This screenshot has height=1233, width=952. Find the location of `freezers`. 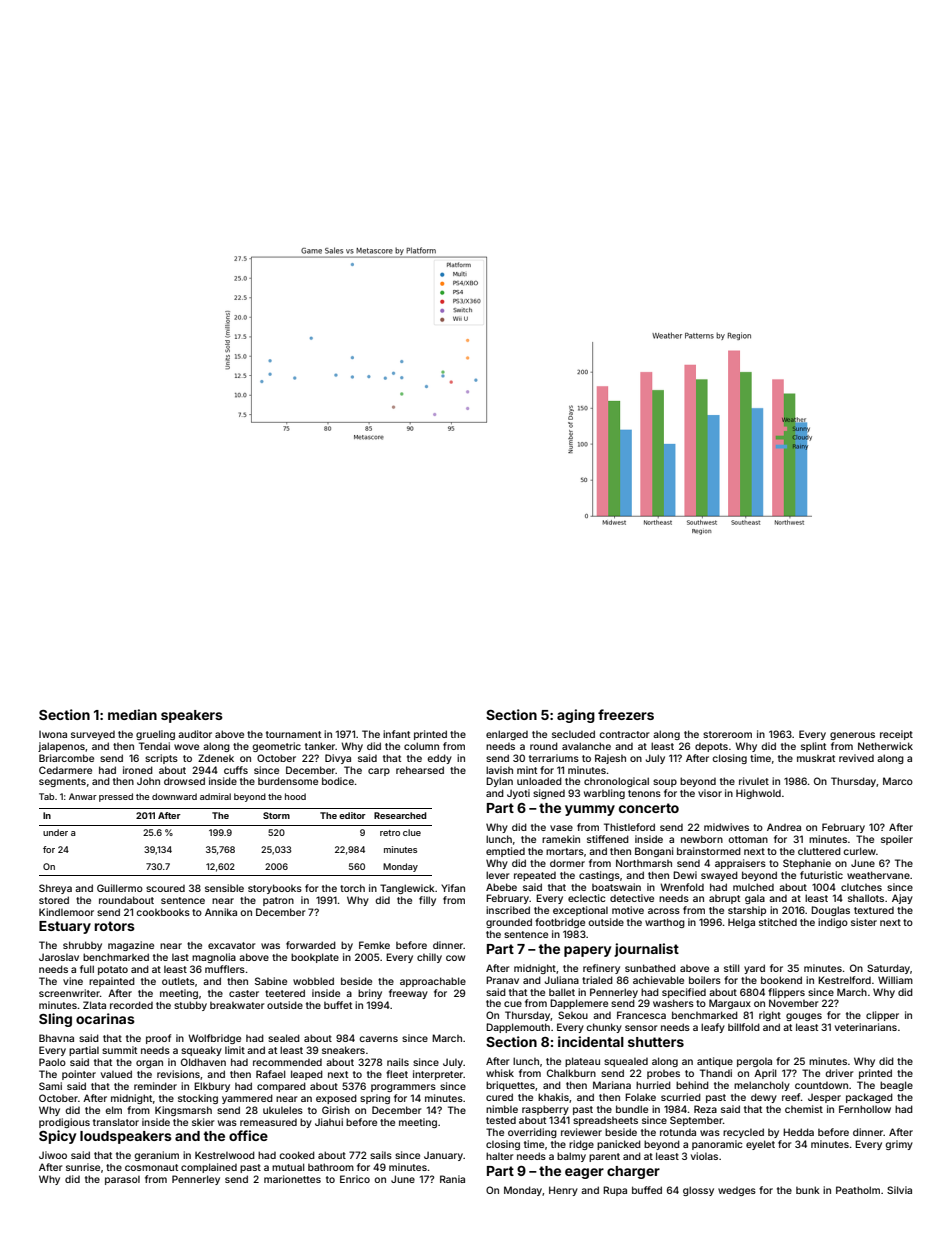

freezers is located at coordinates (626, 714).
